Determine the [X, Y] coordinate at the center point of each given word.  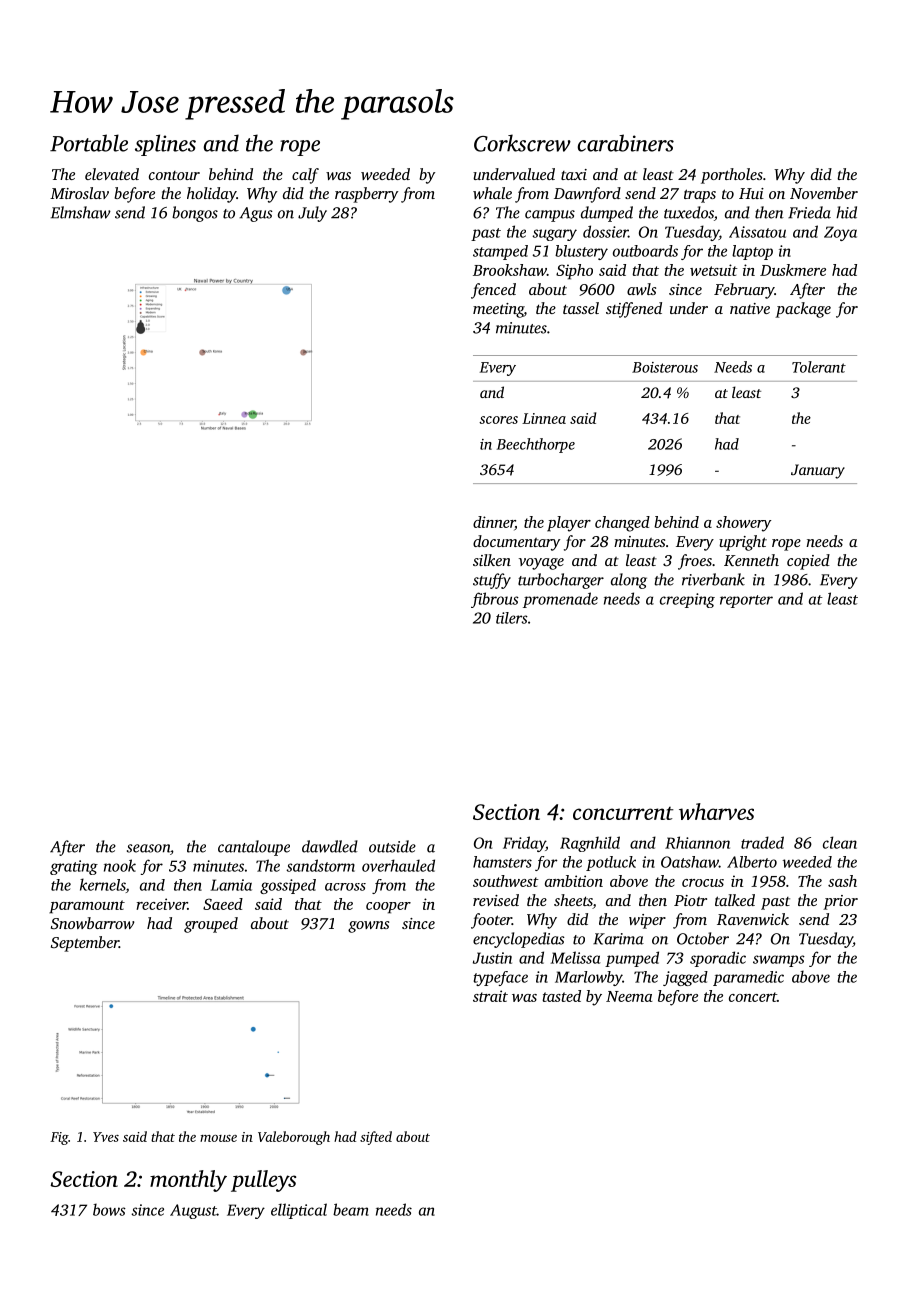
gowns [368, 927]
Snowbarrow [93, 923]
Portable [89, 143]
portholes [732, 176]
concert [753, 997]
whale [492, 193]
